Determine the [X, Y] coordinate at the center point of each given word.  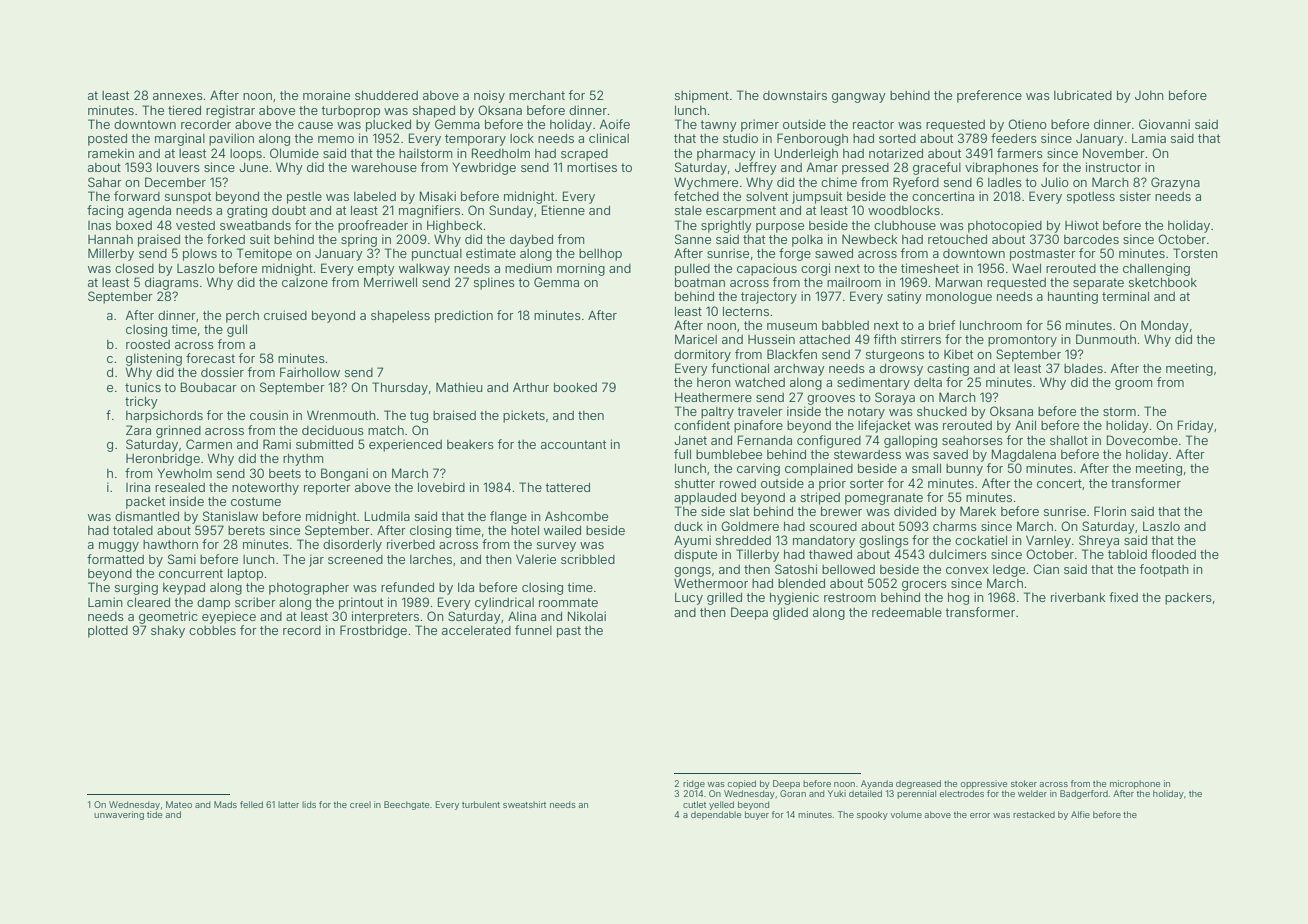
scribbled [588, 559]
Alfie [1080, 814]
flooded [1173, 554]
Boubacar [209, 387]
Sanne [693, 239]
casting [948, 369]
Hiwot [1082, 225]
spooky [872, 815]
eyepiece [229, 617]
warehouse [384, 167]
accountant [573, 444]
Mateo [179, 804]
